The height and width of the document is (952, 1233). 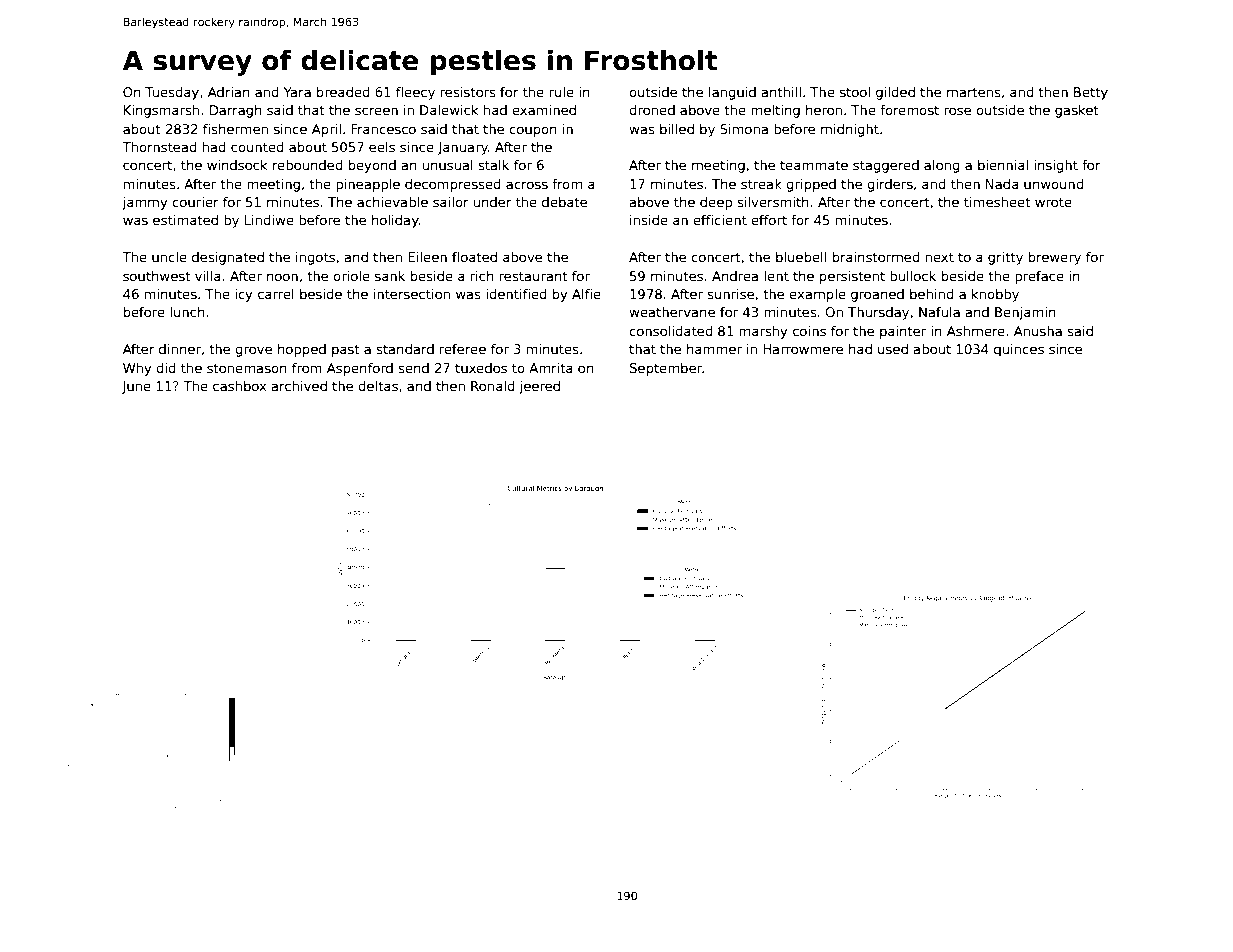 What do you see at coordinates (1054, 184) in the document?
I see `unwound` at bounding box center [1054, 184].
